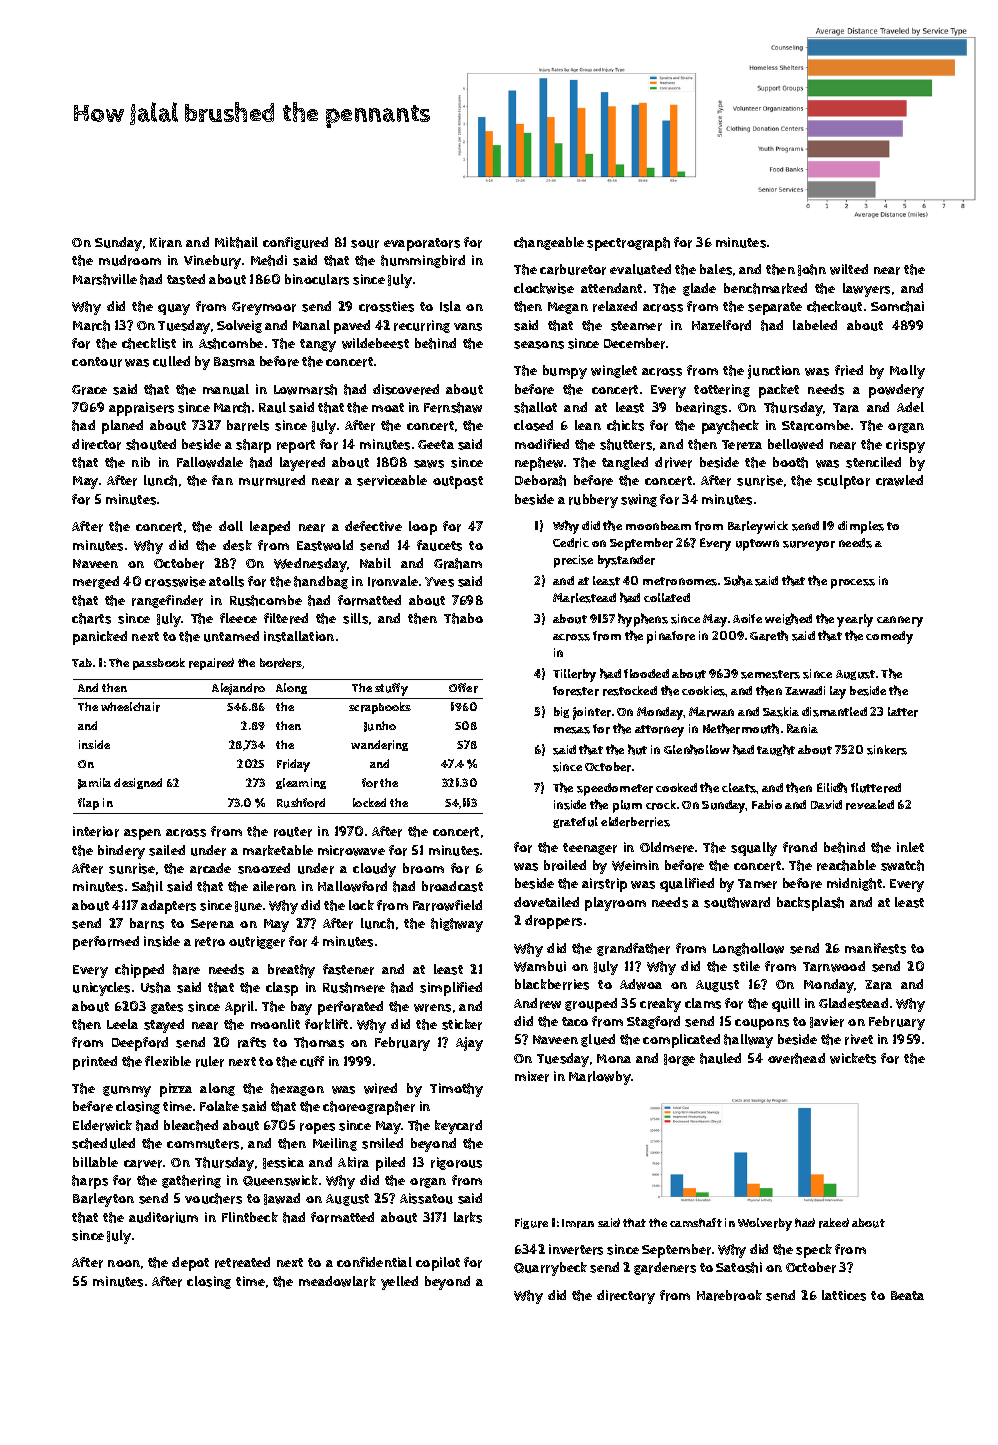 This screenshot has height=1445, width=998. I want to click on Deepford, so click(140, 1044).
